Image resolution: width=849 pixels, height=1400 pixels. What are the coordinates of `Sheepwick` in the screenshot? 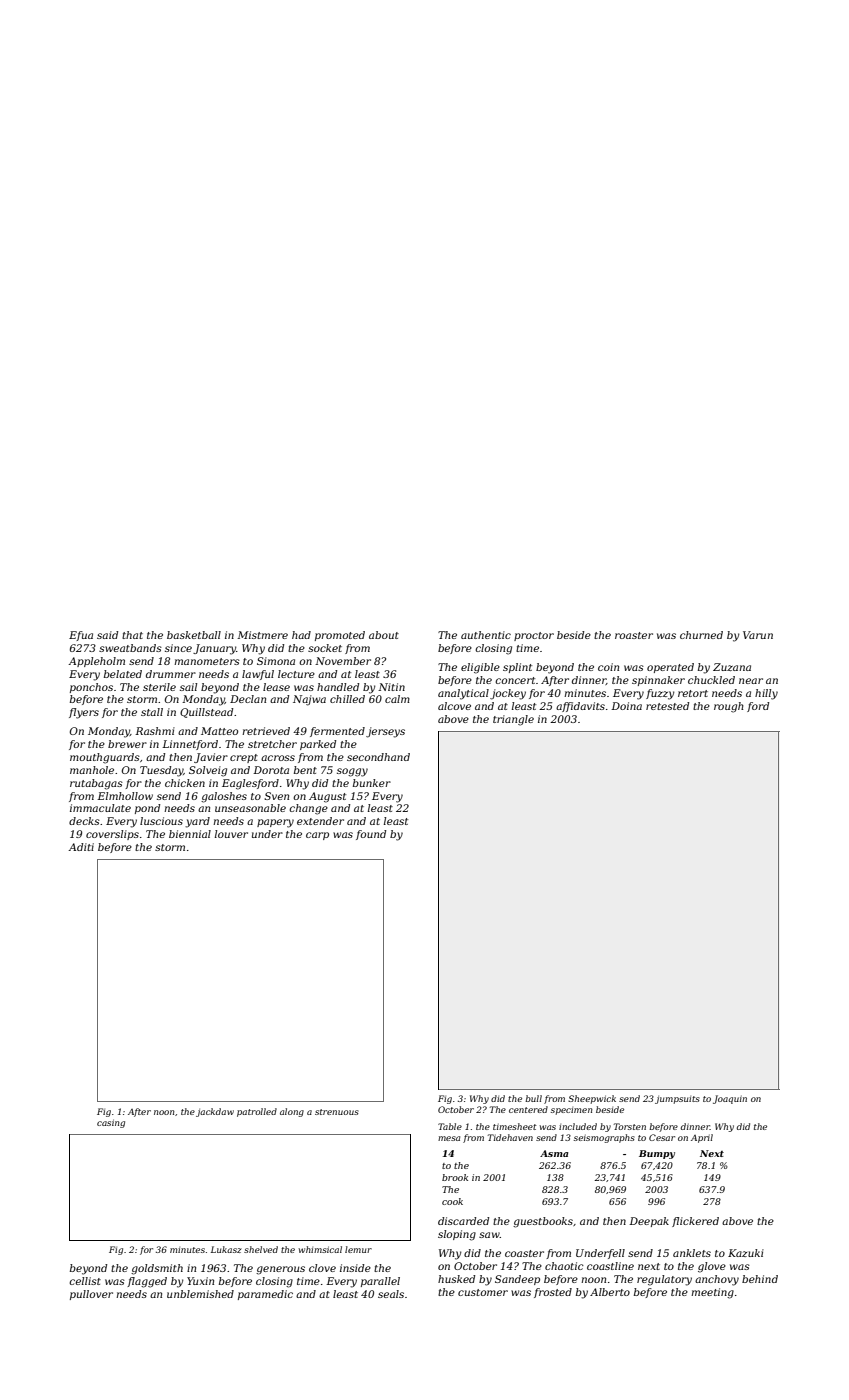 It's located at (592, 1099).
